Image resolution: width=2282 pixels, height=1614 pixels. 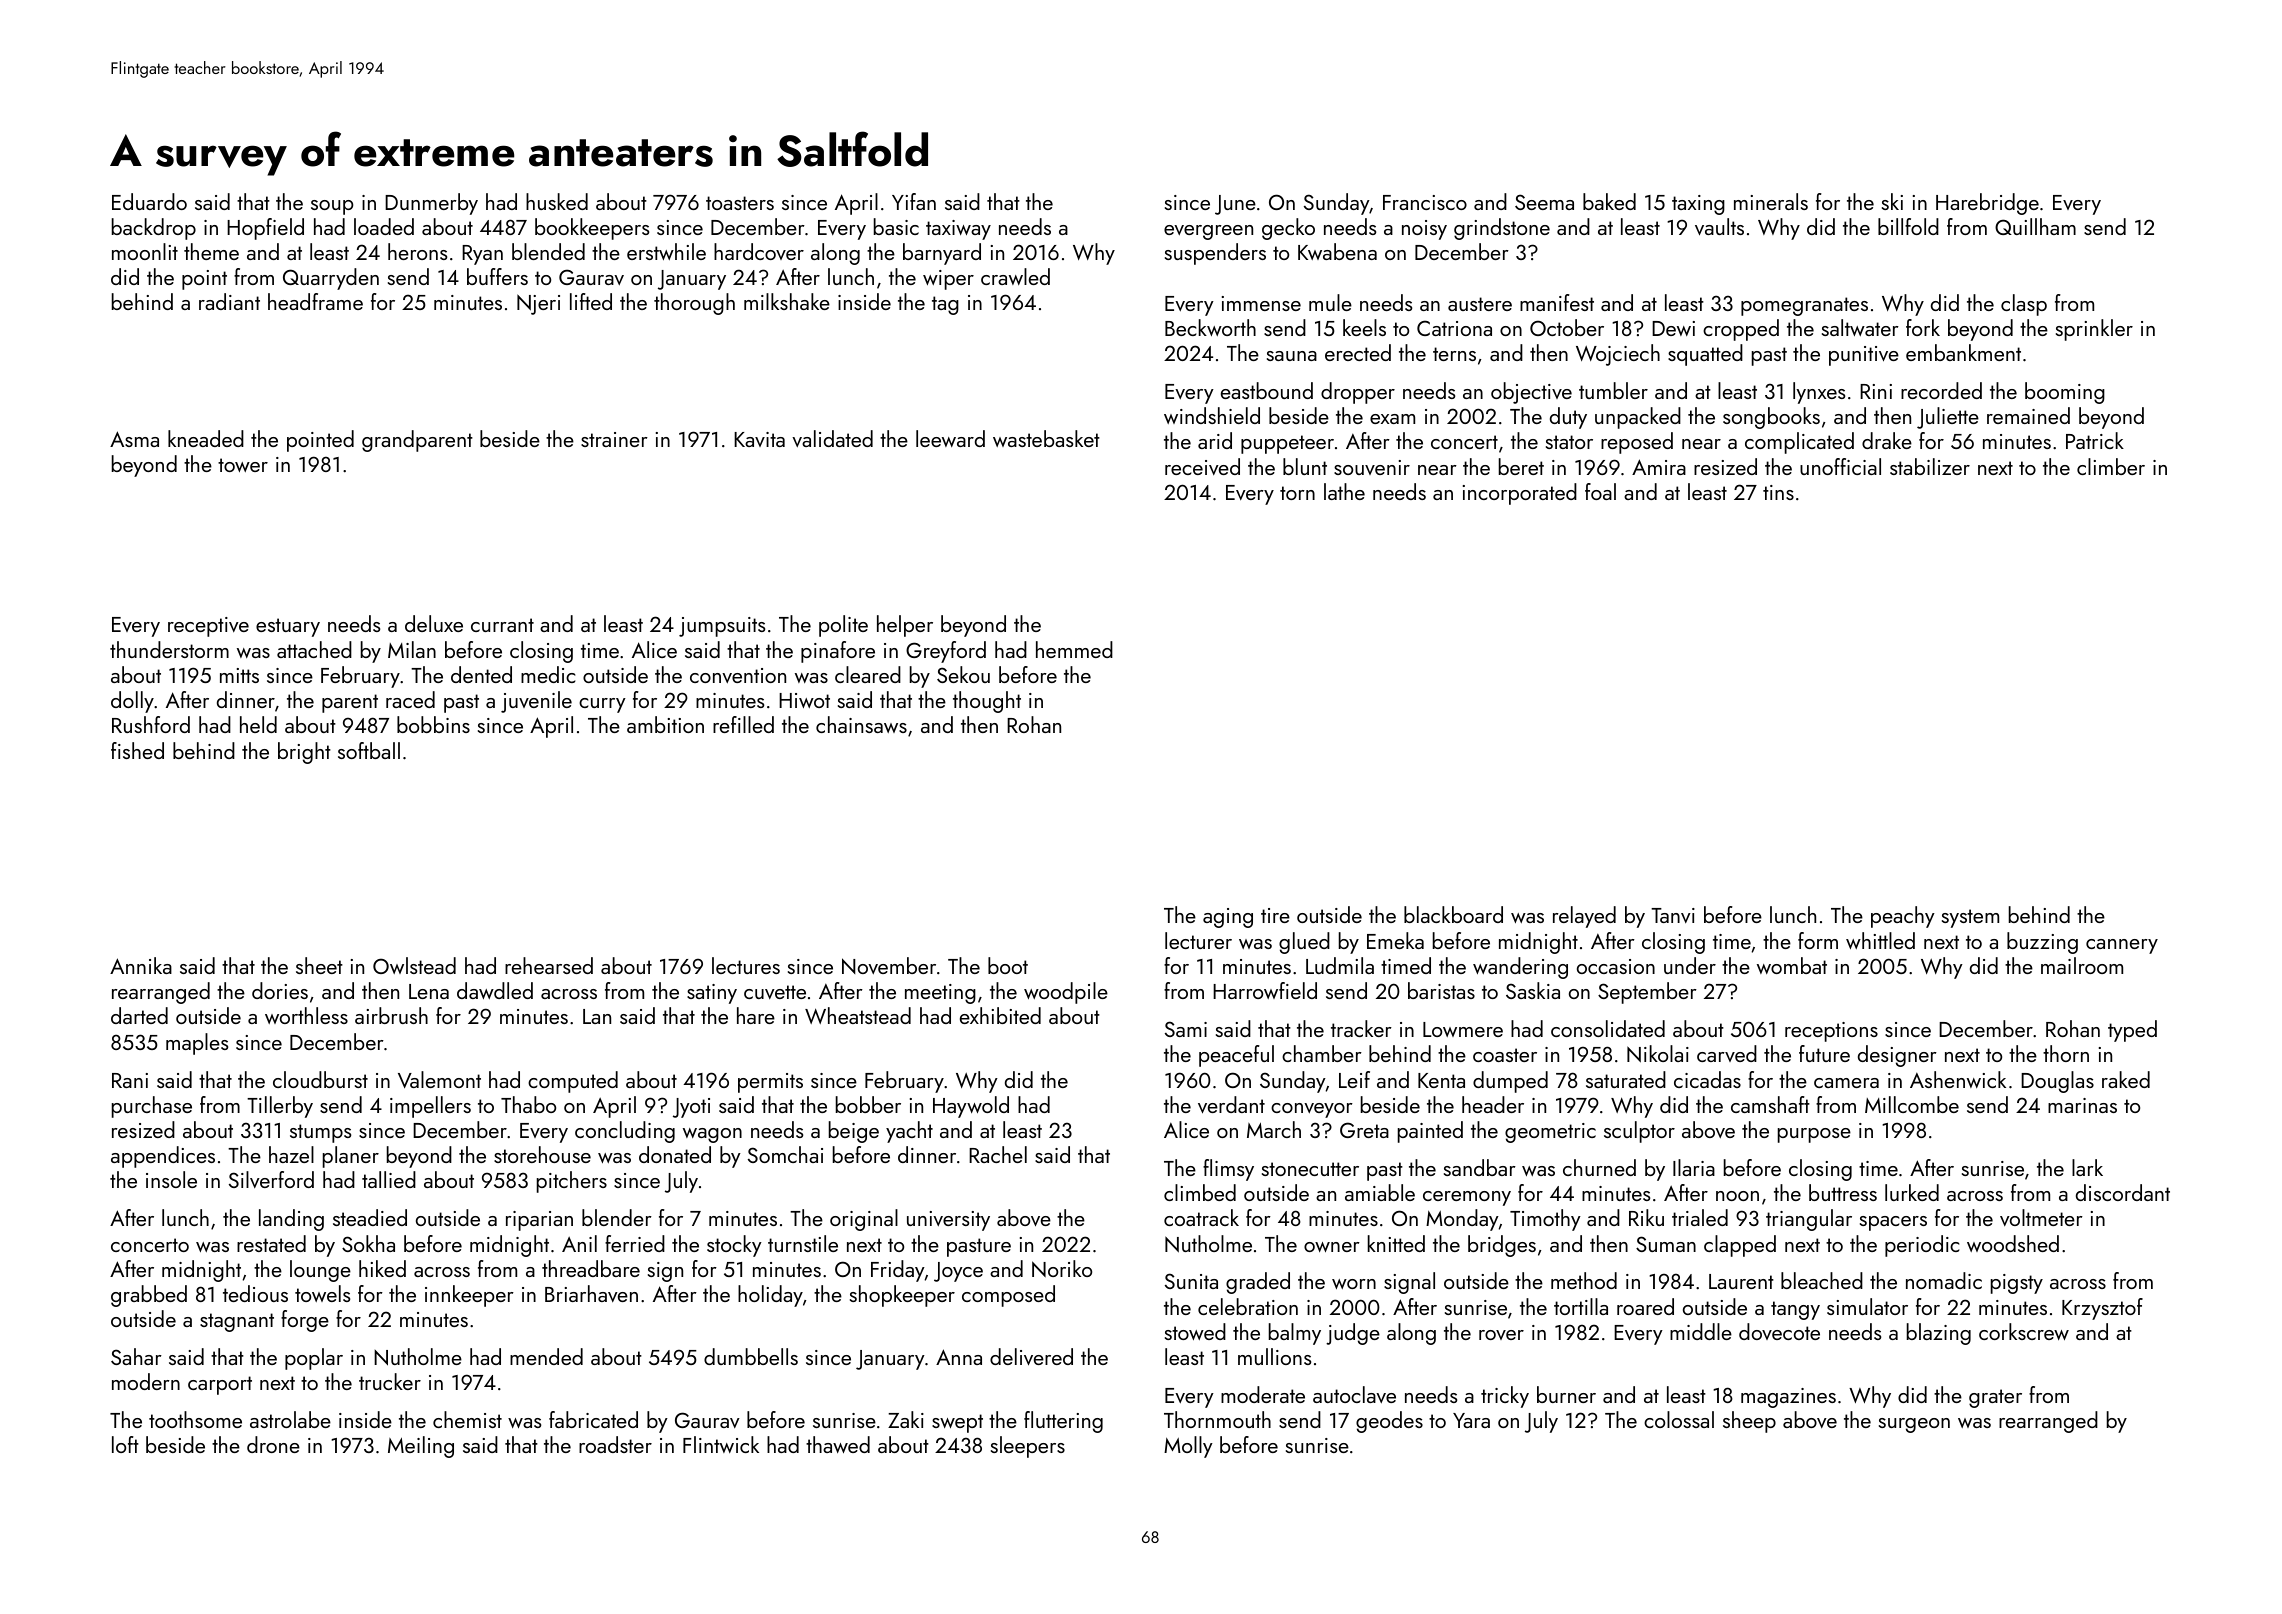 What do you see at coordinates (1600, 491) in the image?
I see `foal` at bounding box center [1600, 491].
